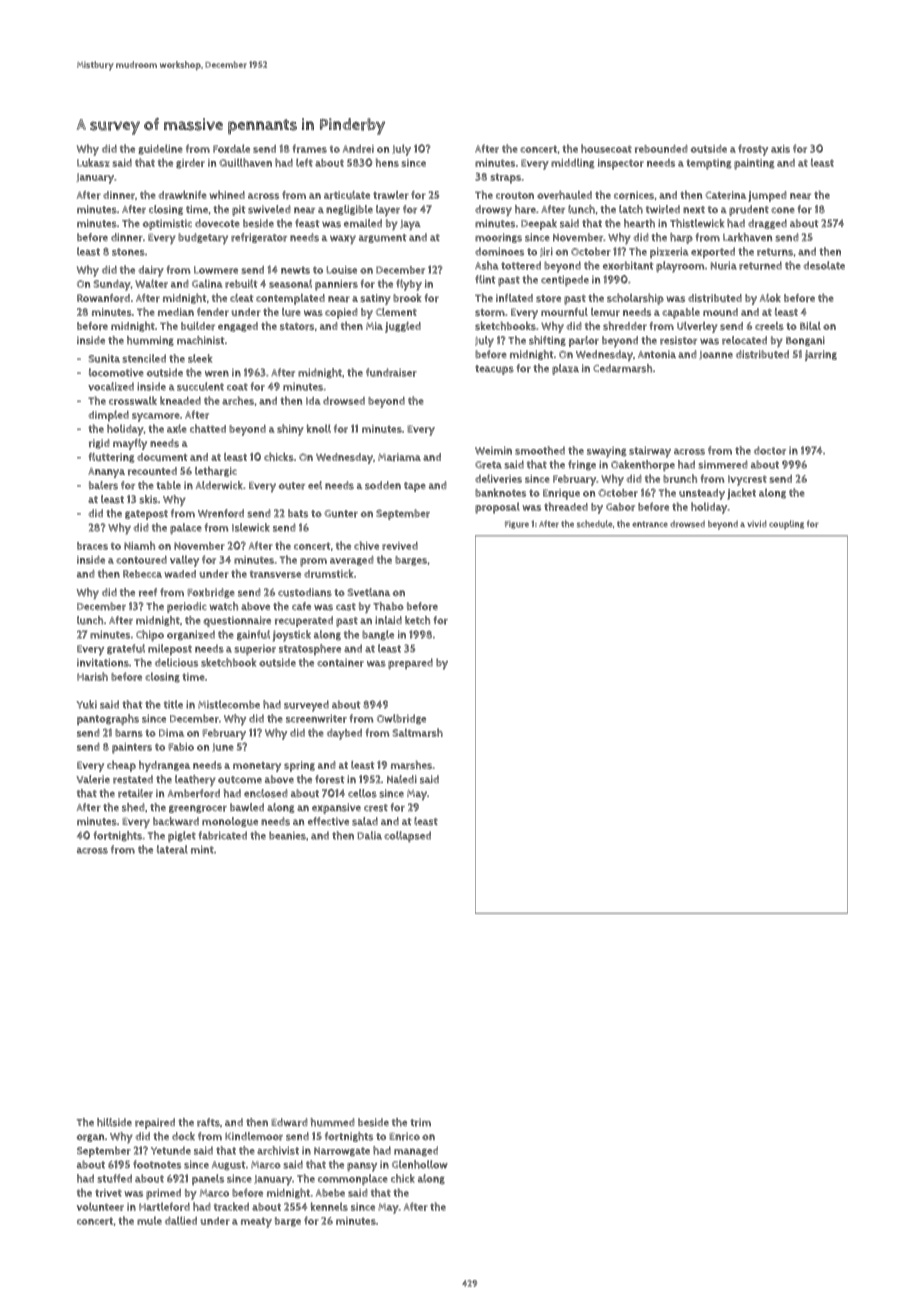 Image resolution: width=924 pixels, height=1308 pixels. Describe the element at coordinates (548, 299) in the image. I see `store` at that location.
